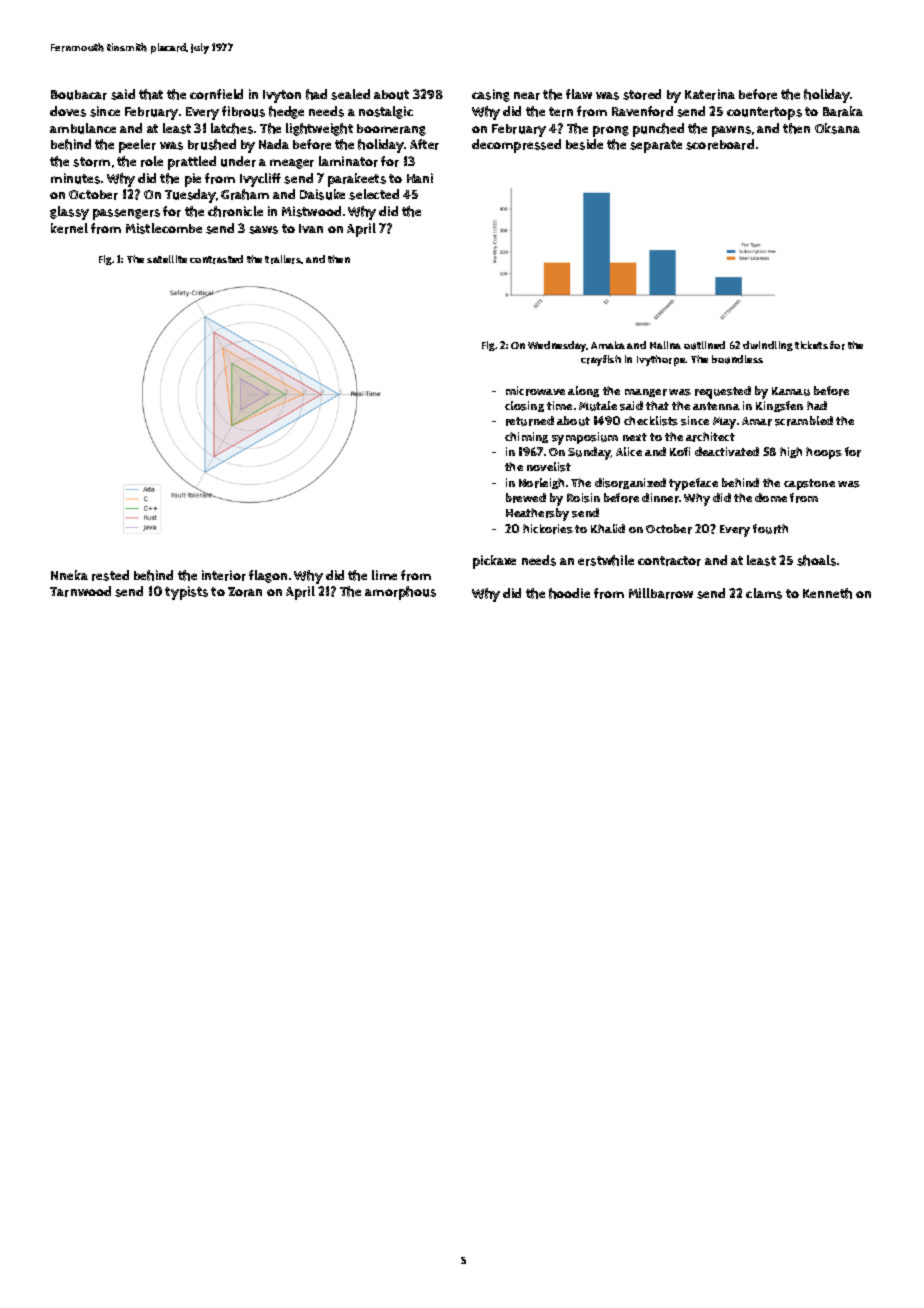 The width and height of the document is (924, 1308). What do you see at coordinates (661, 593) in the document?
I see `Millbarrow` at bounding box center [661, 593].
